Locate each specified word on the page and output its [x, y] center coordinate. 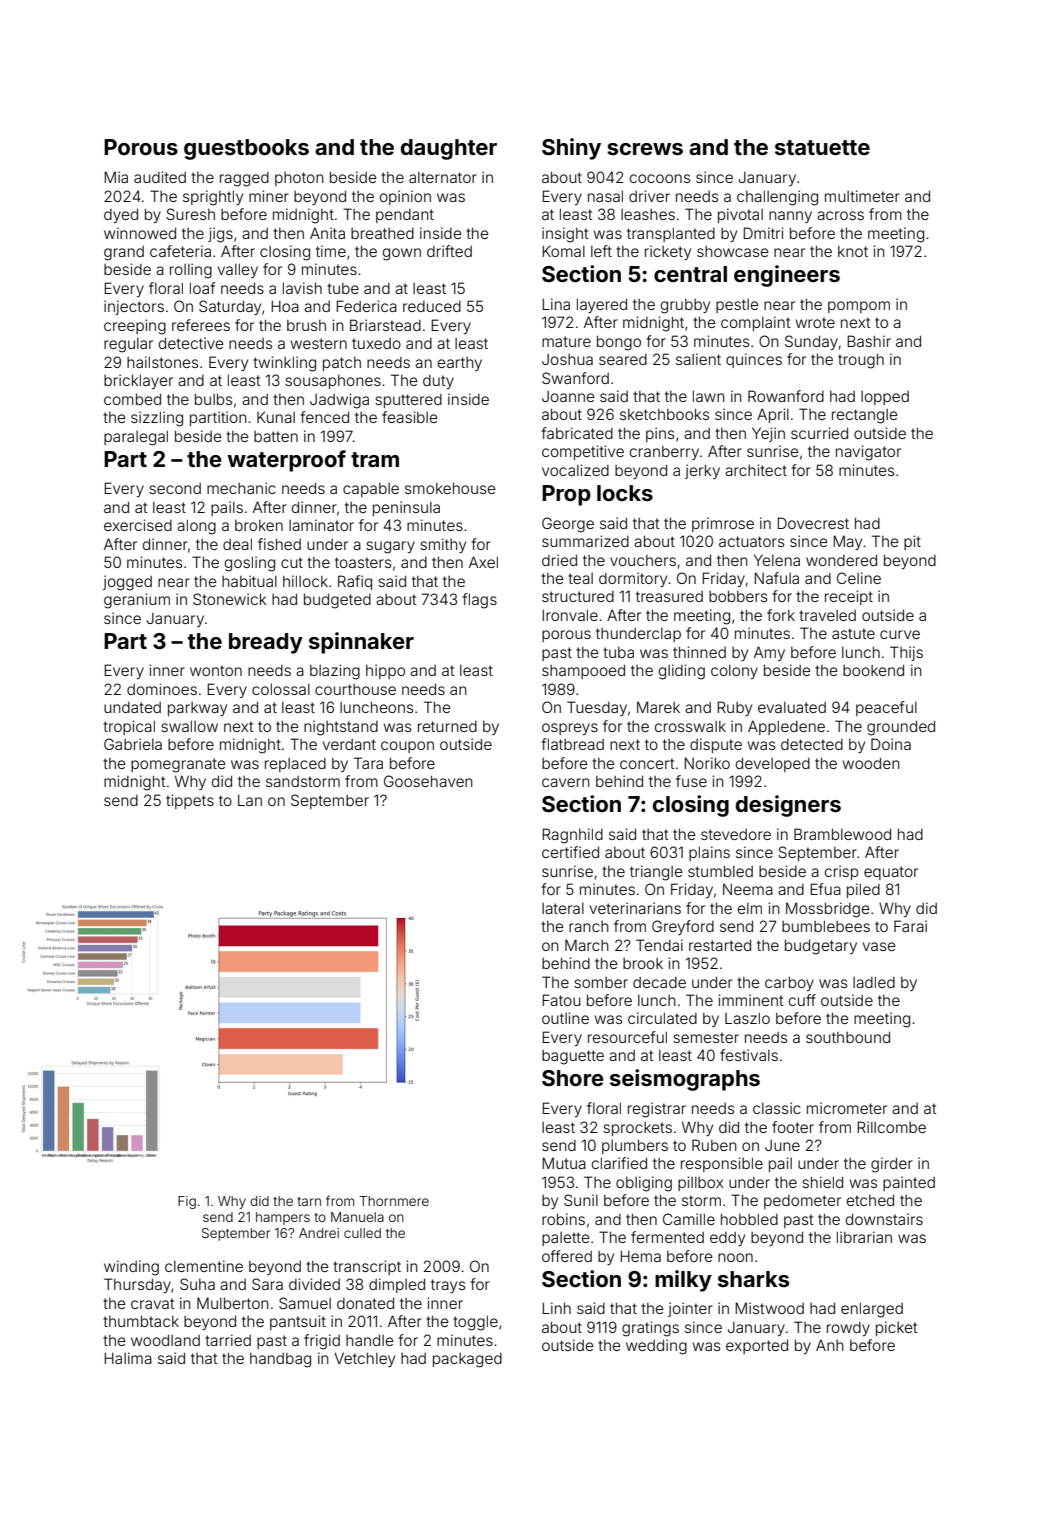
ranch [589, 926]
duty [438, 382]
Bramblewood [842, 834]
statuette [822, 147]
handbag [280, 1360]
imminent [751, 1000]
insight [565, 235]
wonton [216, 670]
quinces [754, 360]
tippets [190, 801]
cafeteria [180, 251]
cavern [566, 782]
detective [191, 343]
